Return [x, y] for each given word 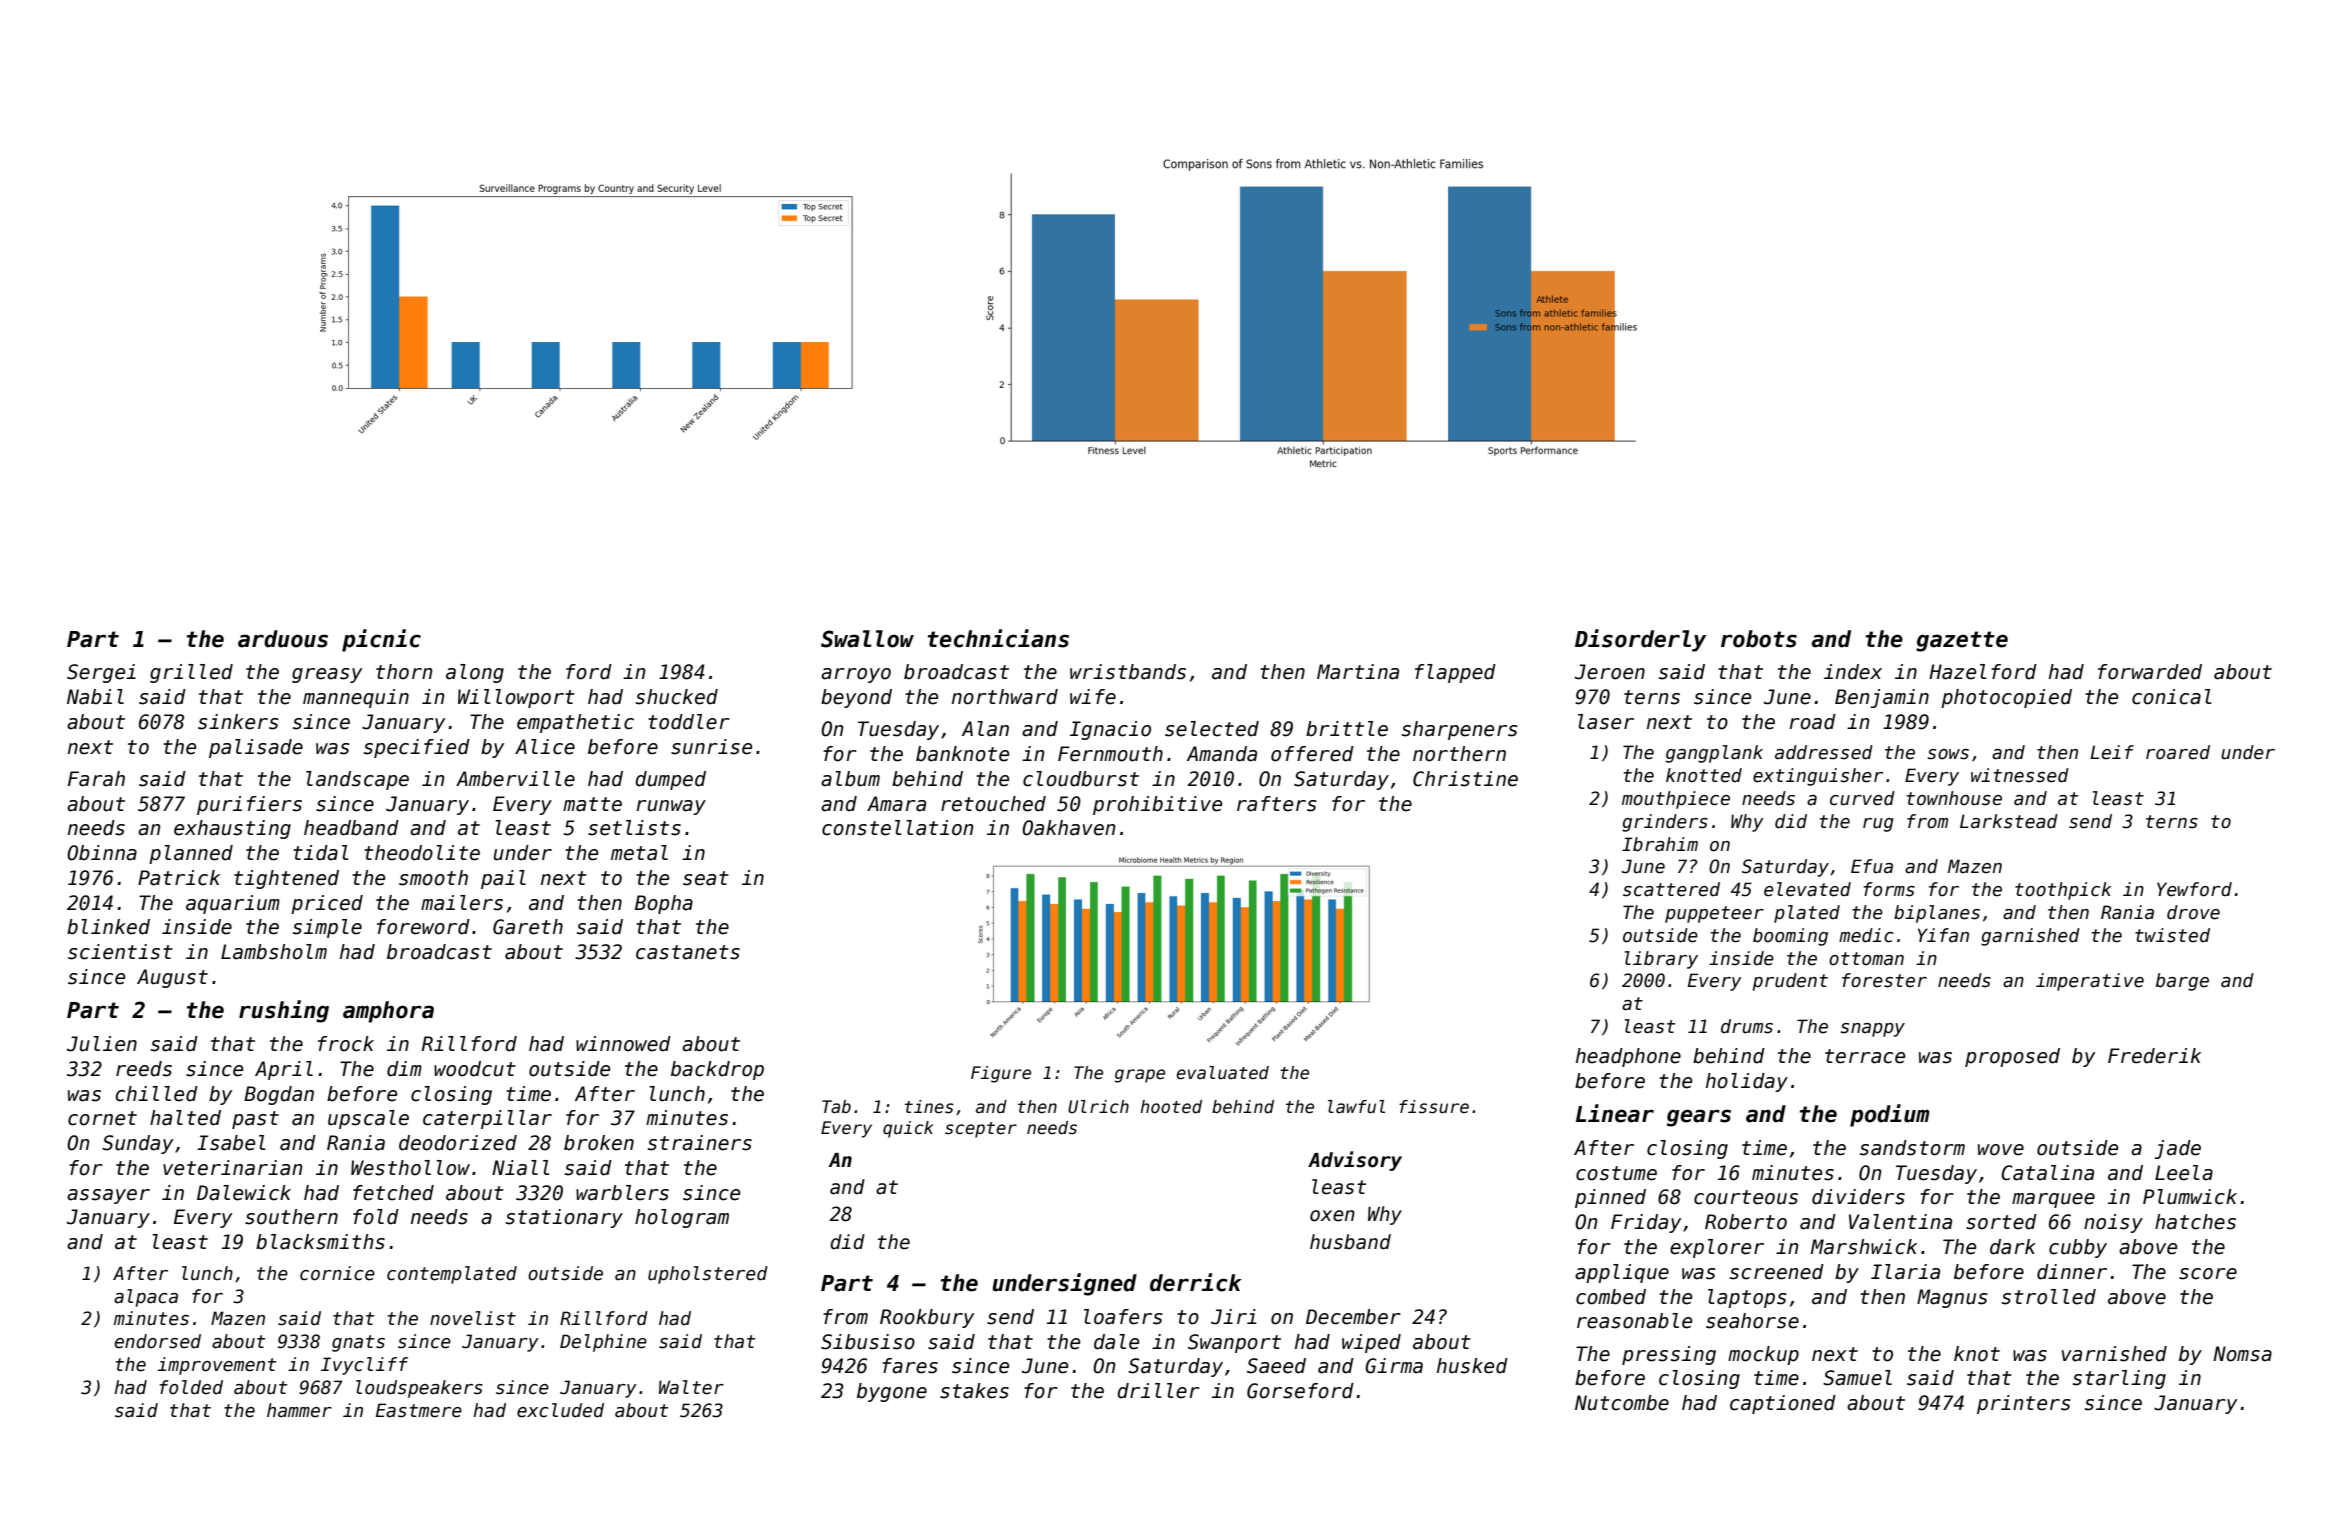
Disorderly [1640, 640]
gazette [1962, 641]
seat [706, 878]
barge [2182, 982]
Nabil [95, 697]
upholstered [708, 1275]
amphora [388, 1012]
